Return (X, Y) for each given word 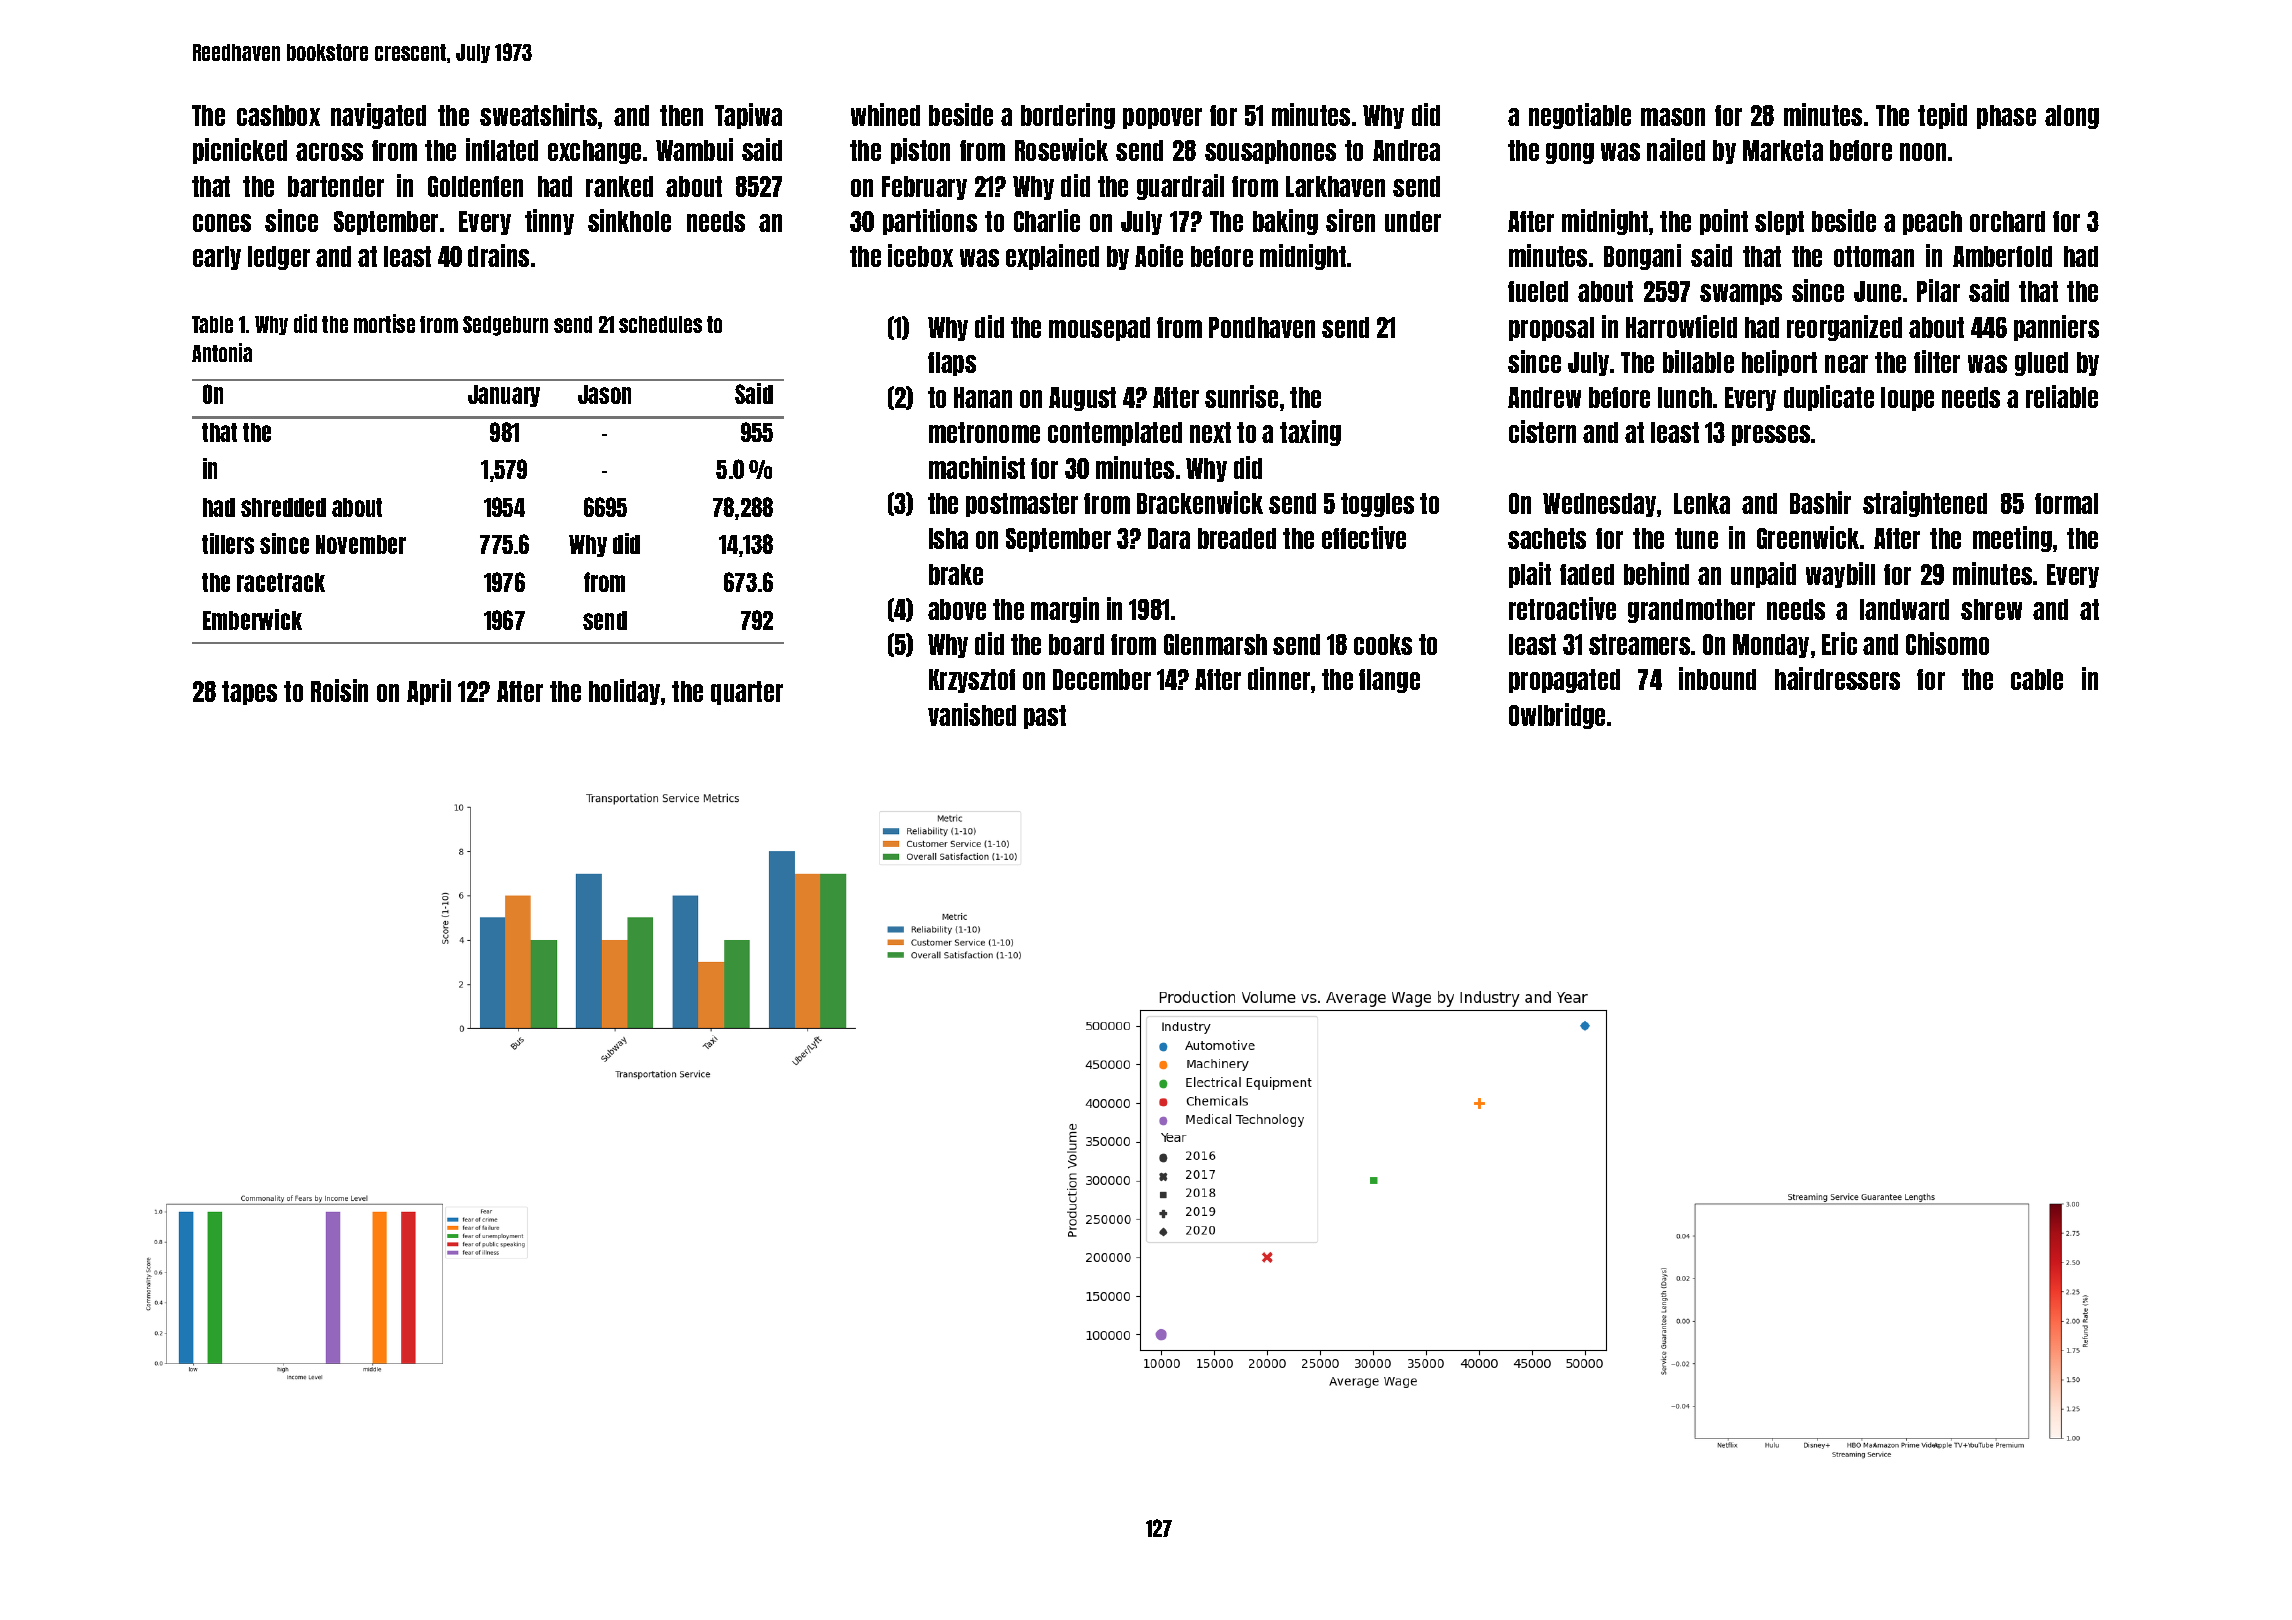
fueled (1538, 291)
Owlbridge (1557, 716)
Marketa (1783, 150)
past (1045, 717)
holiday (624, 692)
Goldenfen (475, 186)
